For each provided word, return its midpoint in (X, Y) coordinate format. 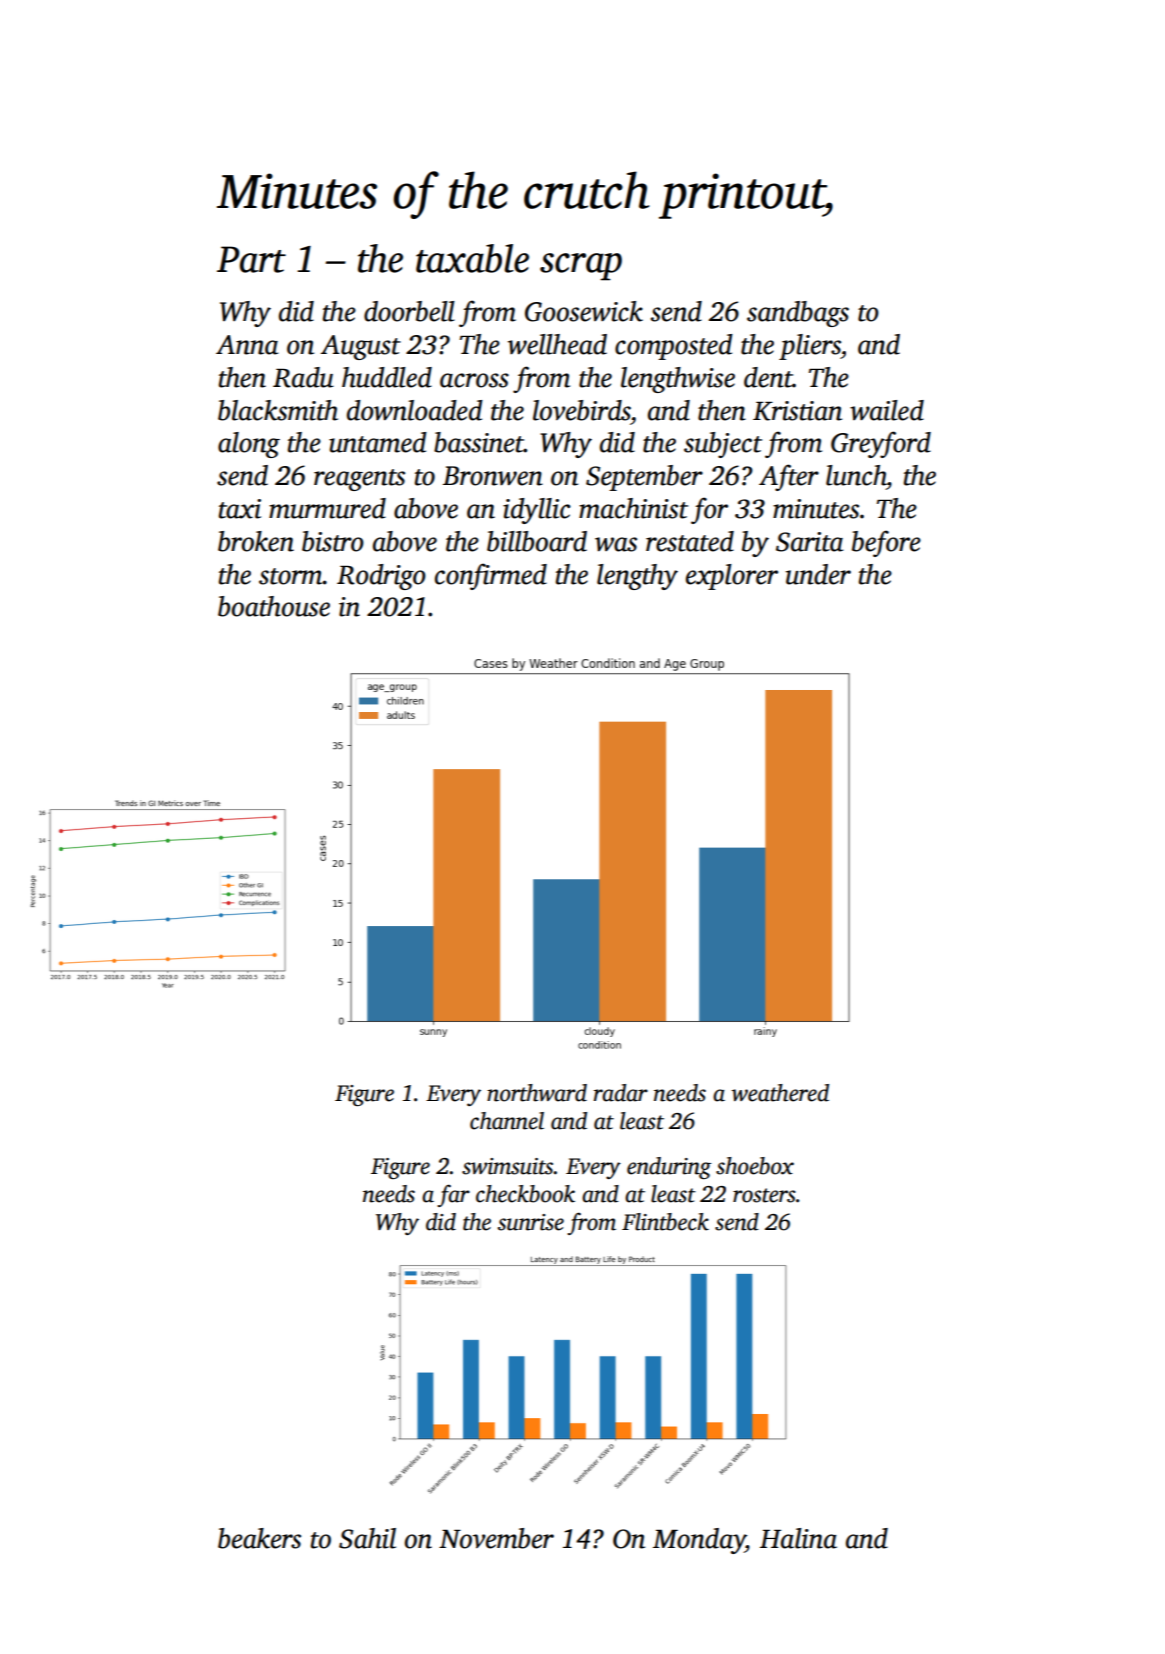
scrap (581, 267)
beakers (259, 1538)
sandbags (798, 314)
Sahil (367, 1538)
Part (251, 259)
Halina (798, 1538)
